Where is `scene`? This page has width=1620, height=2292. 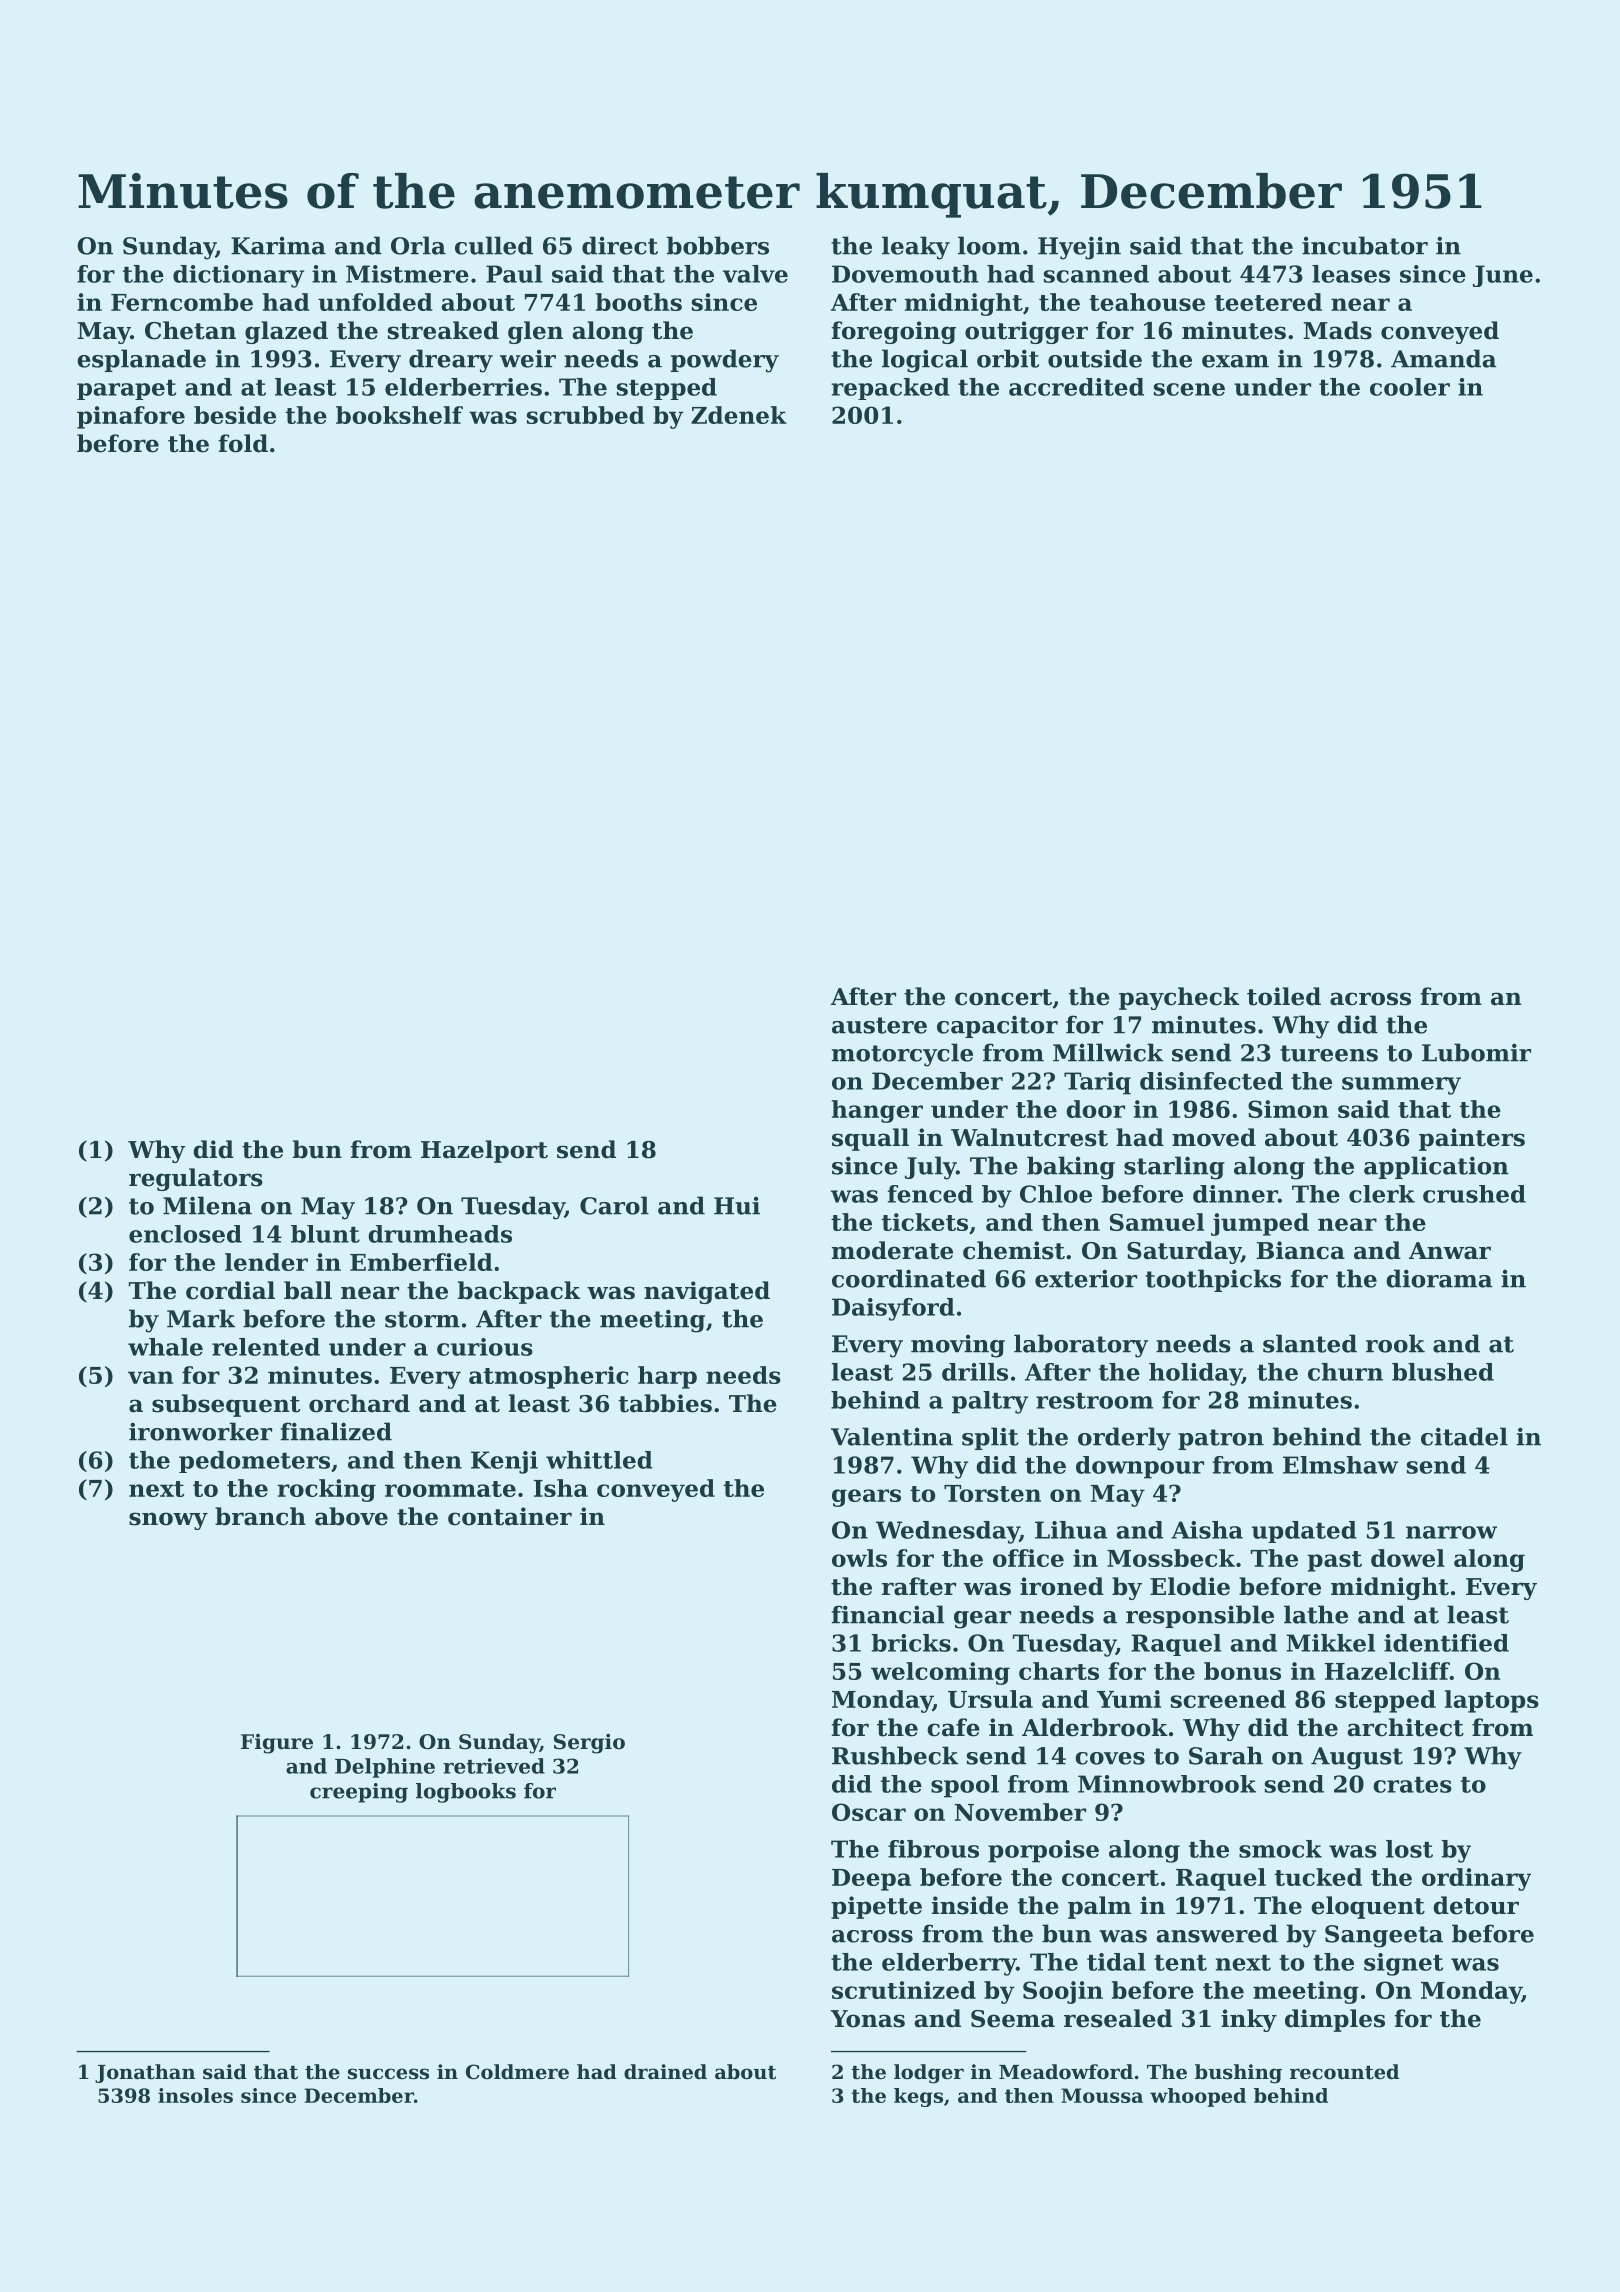
scene is located at coordinates (1189, 389).
